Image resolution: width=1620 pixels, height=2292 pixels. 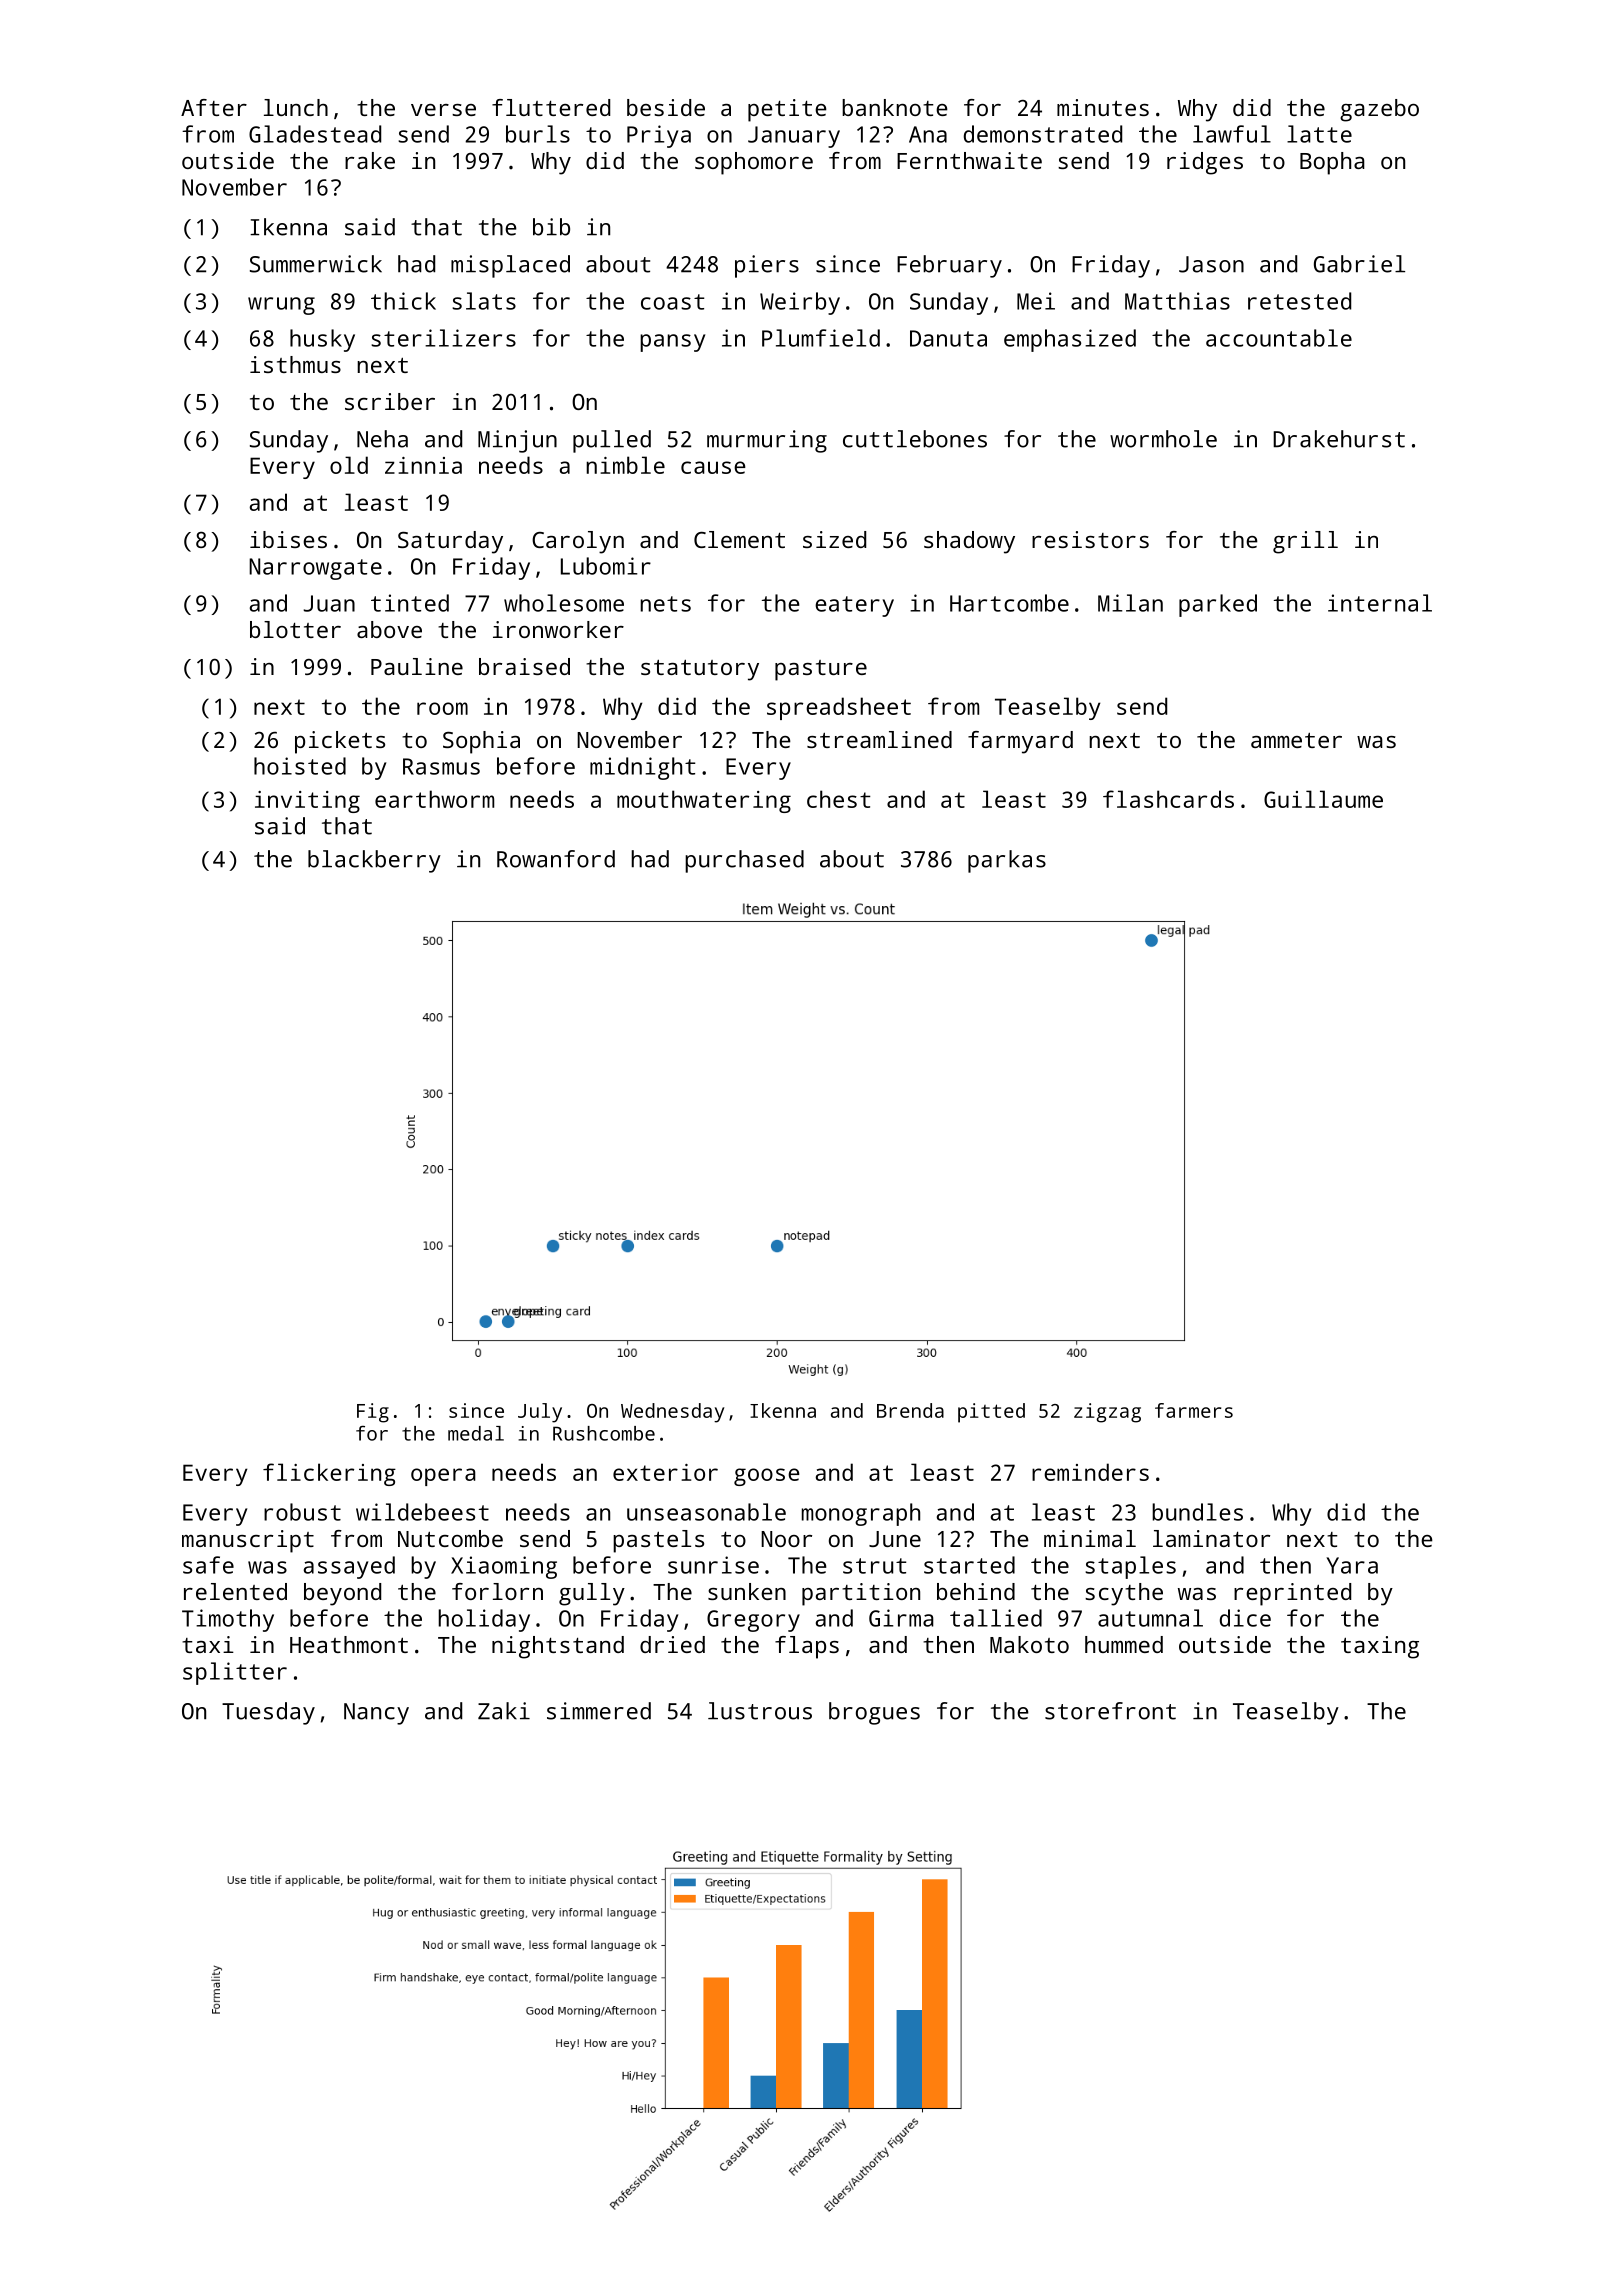 I want to click on Nancy, so click(x=376, y=1714).
